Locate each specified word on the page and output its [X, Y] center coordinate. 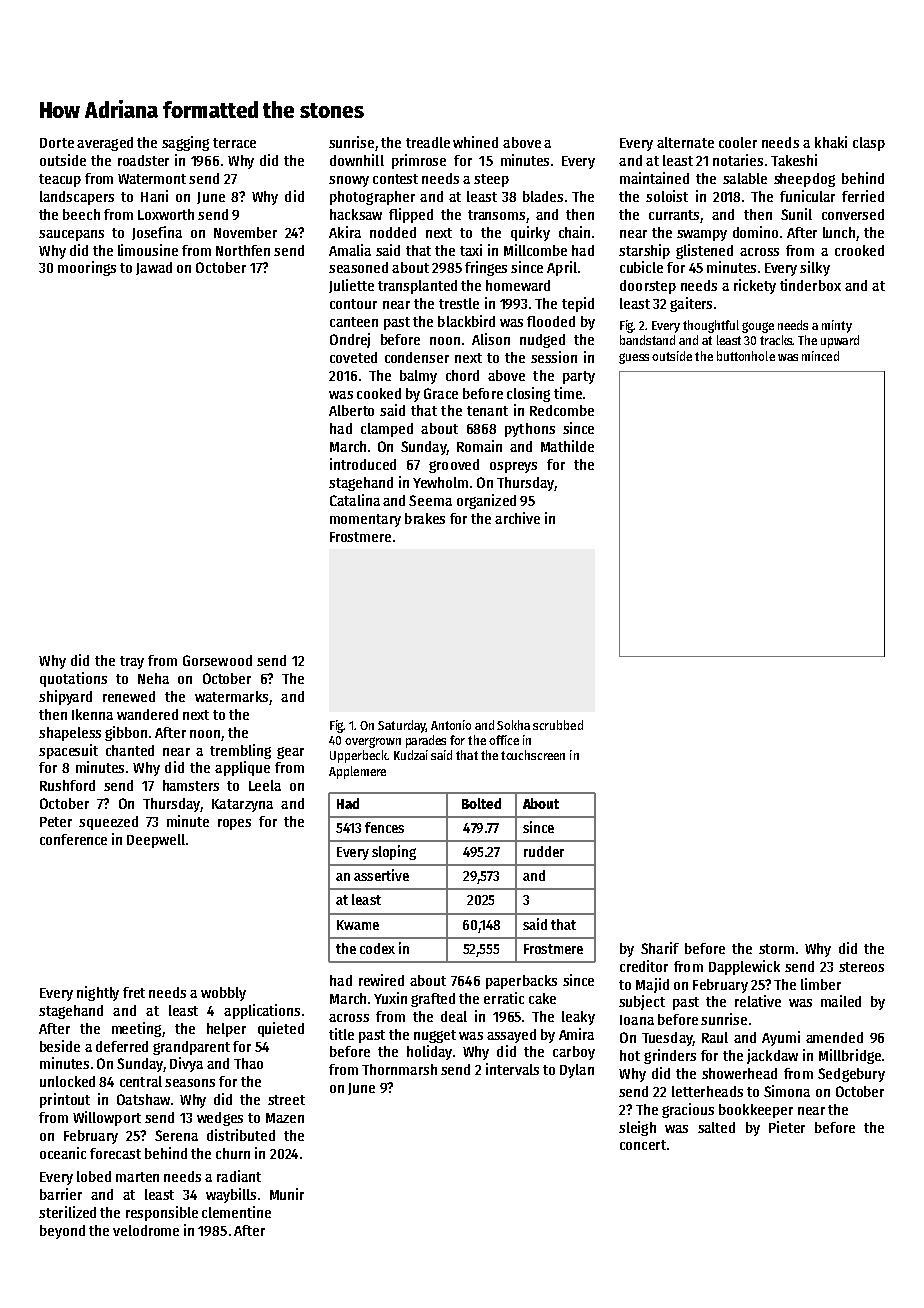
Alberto [351, 410]
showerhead [739, 1073]
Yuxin [390, 998]
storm [776, 949]
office [504, 740]
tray [132, 662]
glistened [704, 251]
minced [820, 356]
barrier [61, 1194]
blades [543, 196]
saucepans [71, 235]
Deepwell [156, 841]
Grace [441, 393]
